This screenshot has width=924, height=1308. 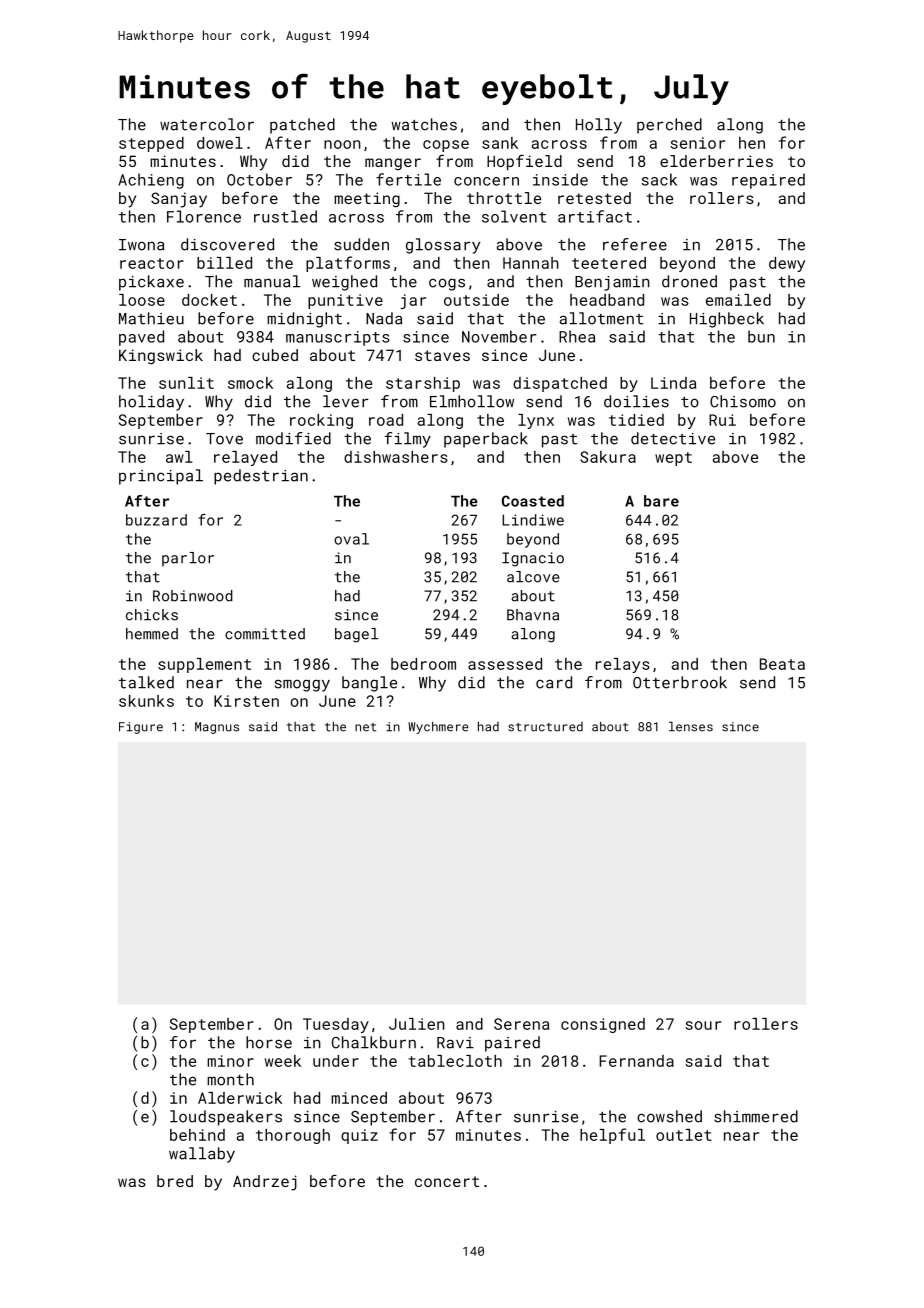 What do you see at coordinates (533, 520) in the screenshot?
I see `Lindiwe` at bounding box center [533, 520].
